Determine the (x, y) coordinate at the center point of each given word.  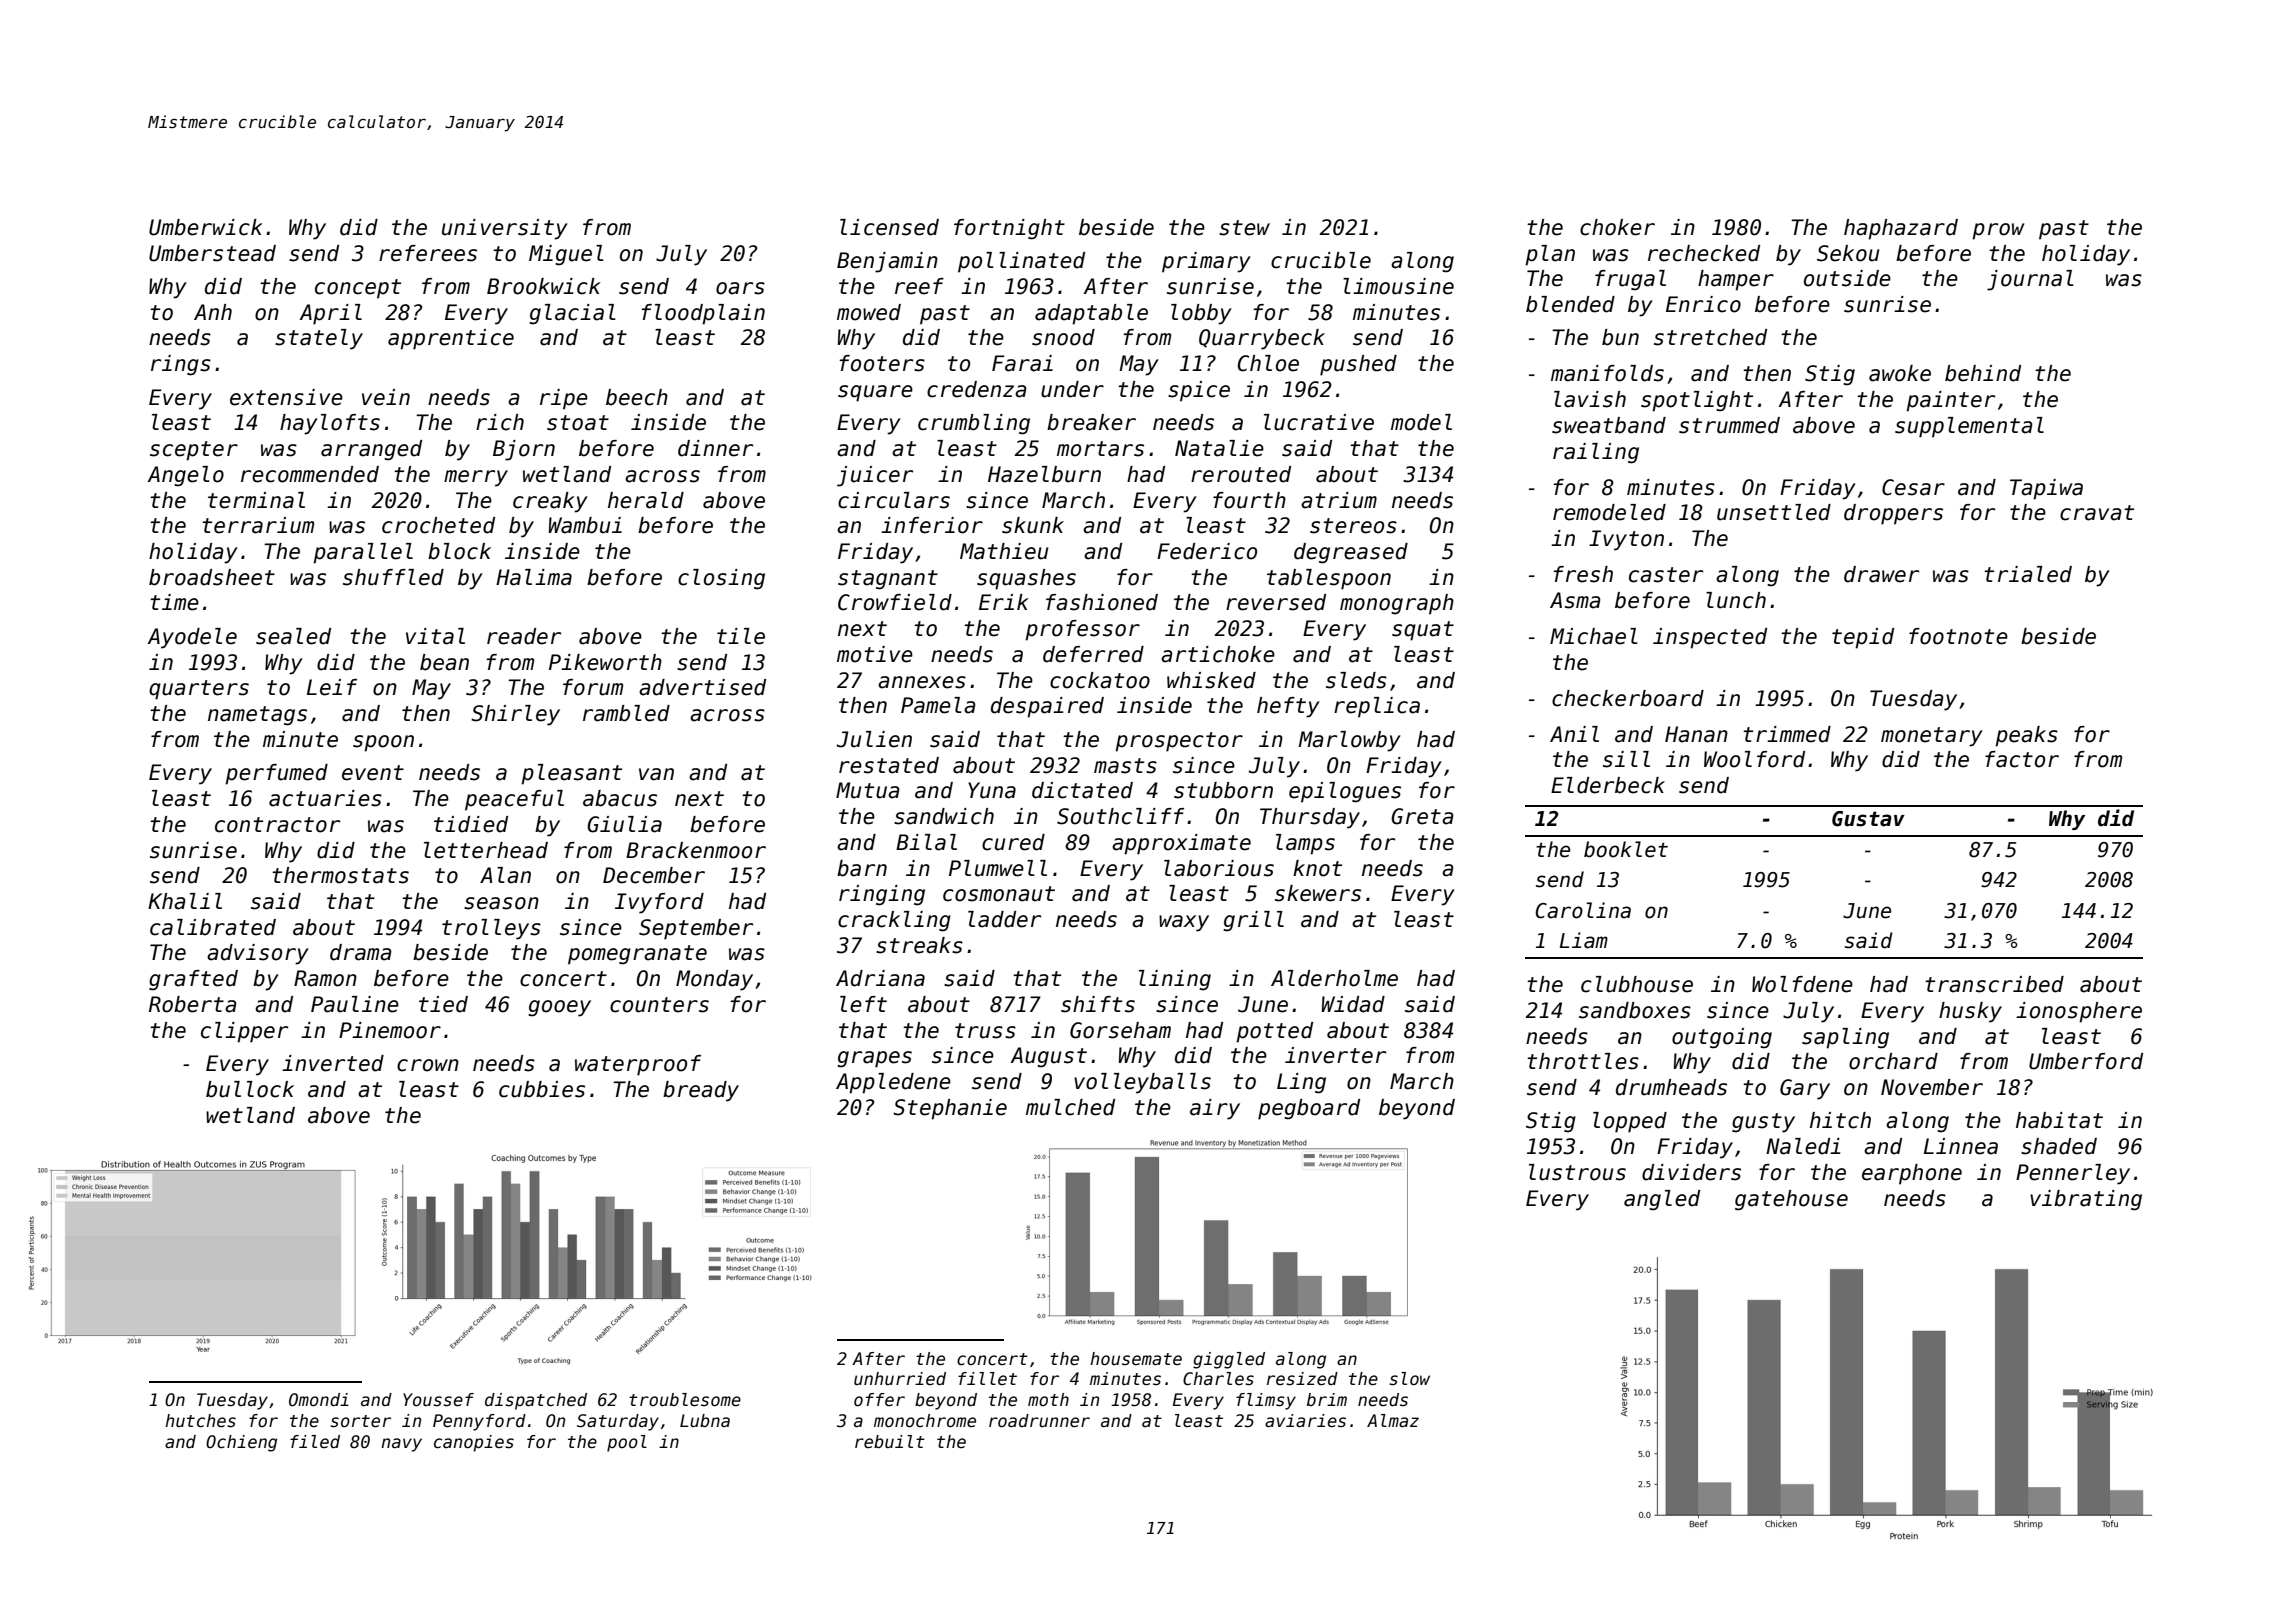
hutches (200, 1421)
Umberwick (206, 227)
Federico (1207, 551)
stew (1244, 228)
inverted (333, 1063)
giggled (1229, 1360)
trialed (2028, 574)
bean (444, 662)
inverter (1335, 1055)
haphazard (1901, 229)
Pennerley (2073, 1174)
